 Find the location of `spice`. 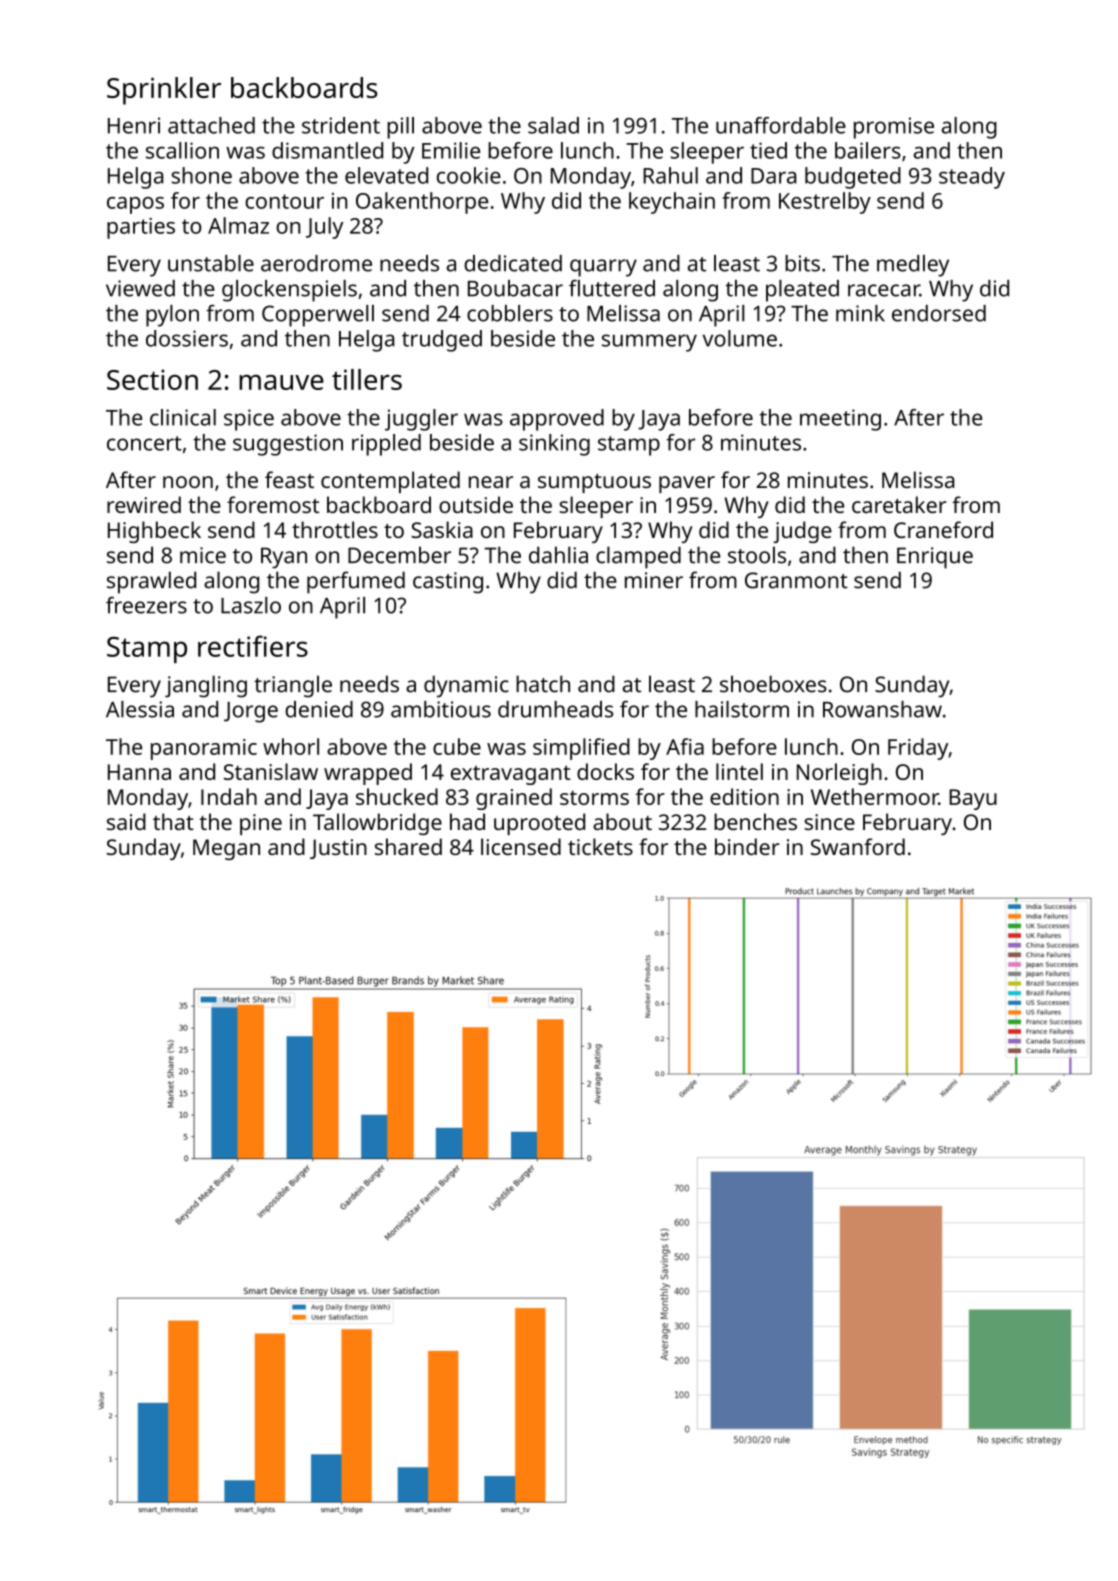

spice is located at coordinates (249, 420).
